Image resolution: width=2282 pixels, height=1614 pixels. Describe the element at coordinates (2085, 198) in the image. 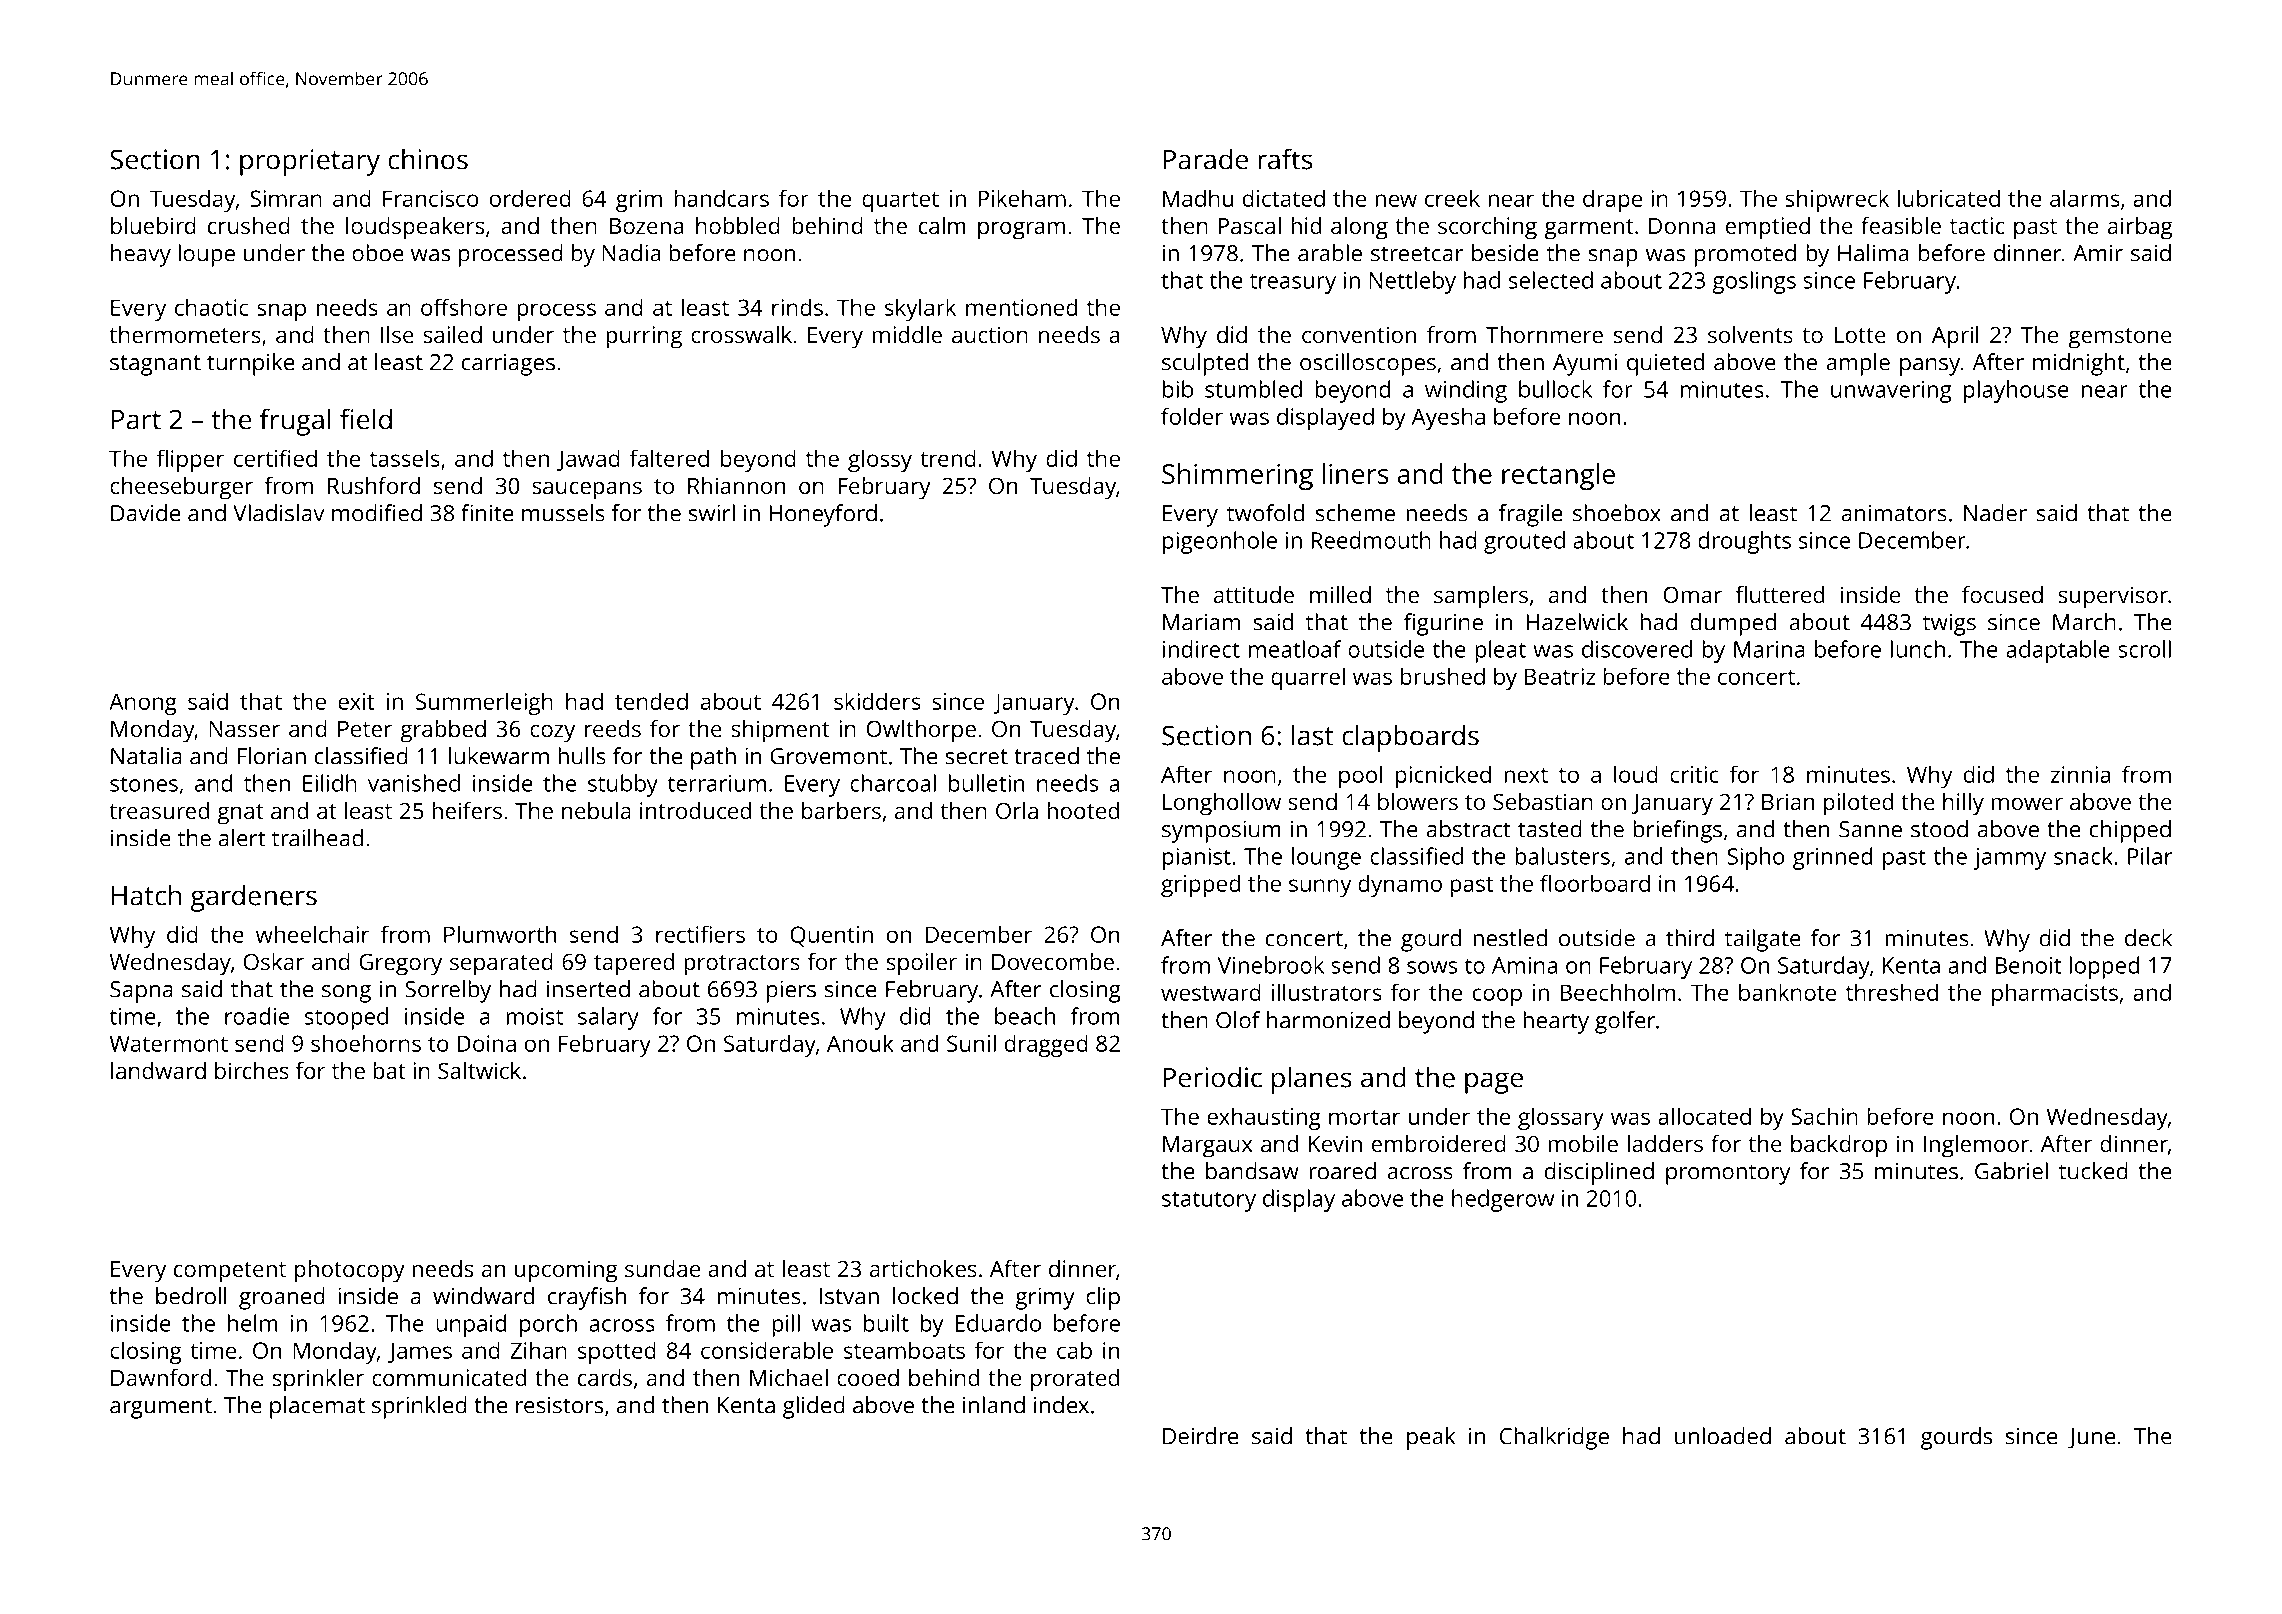

I see `alarms` at that location.
